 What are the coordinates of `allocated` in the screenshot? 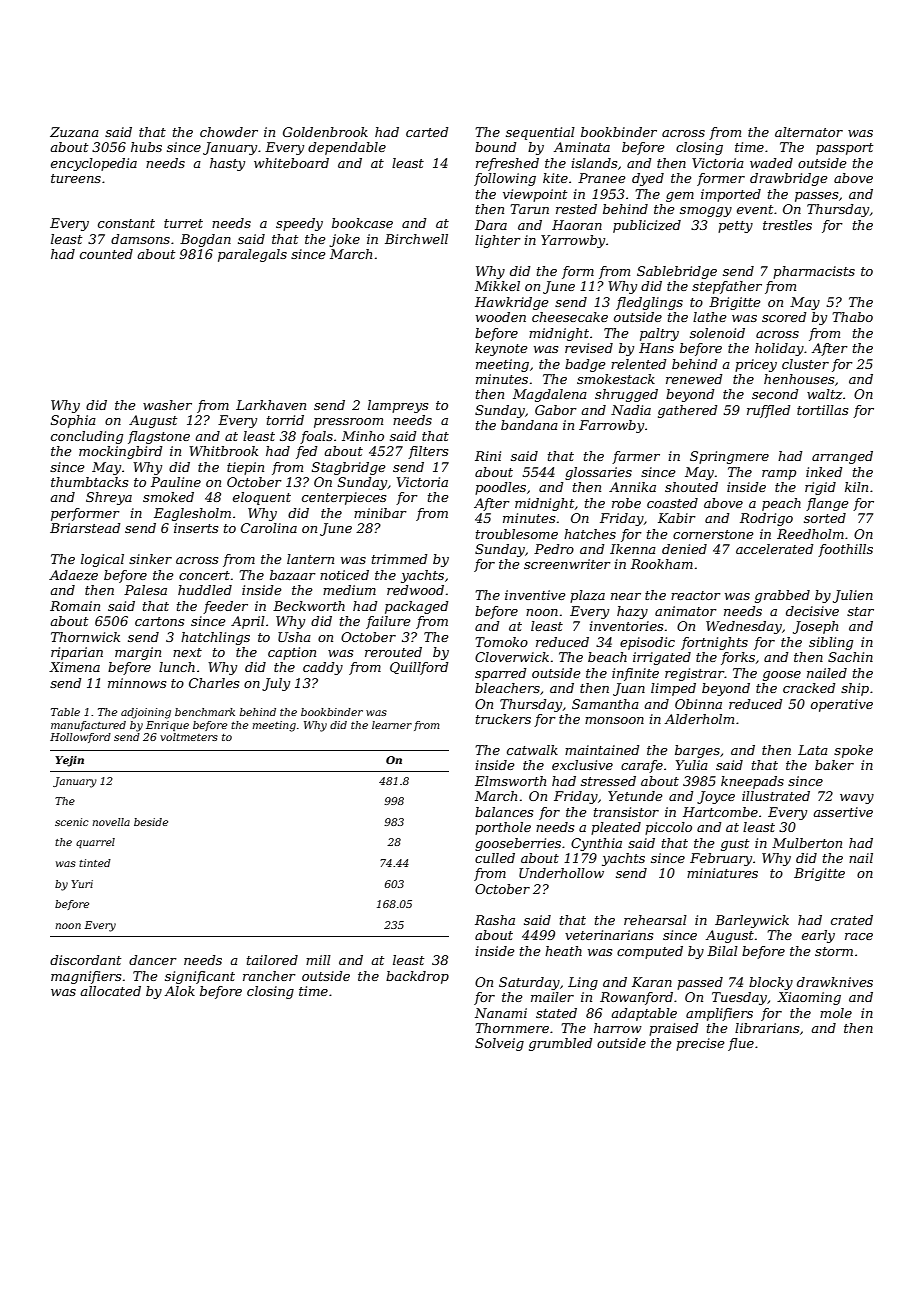 It's located at (110, 991).
